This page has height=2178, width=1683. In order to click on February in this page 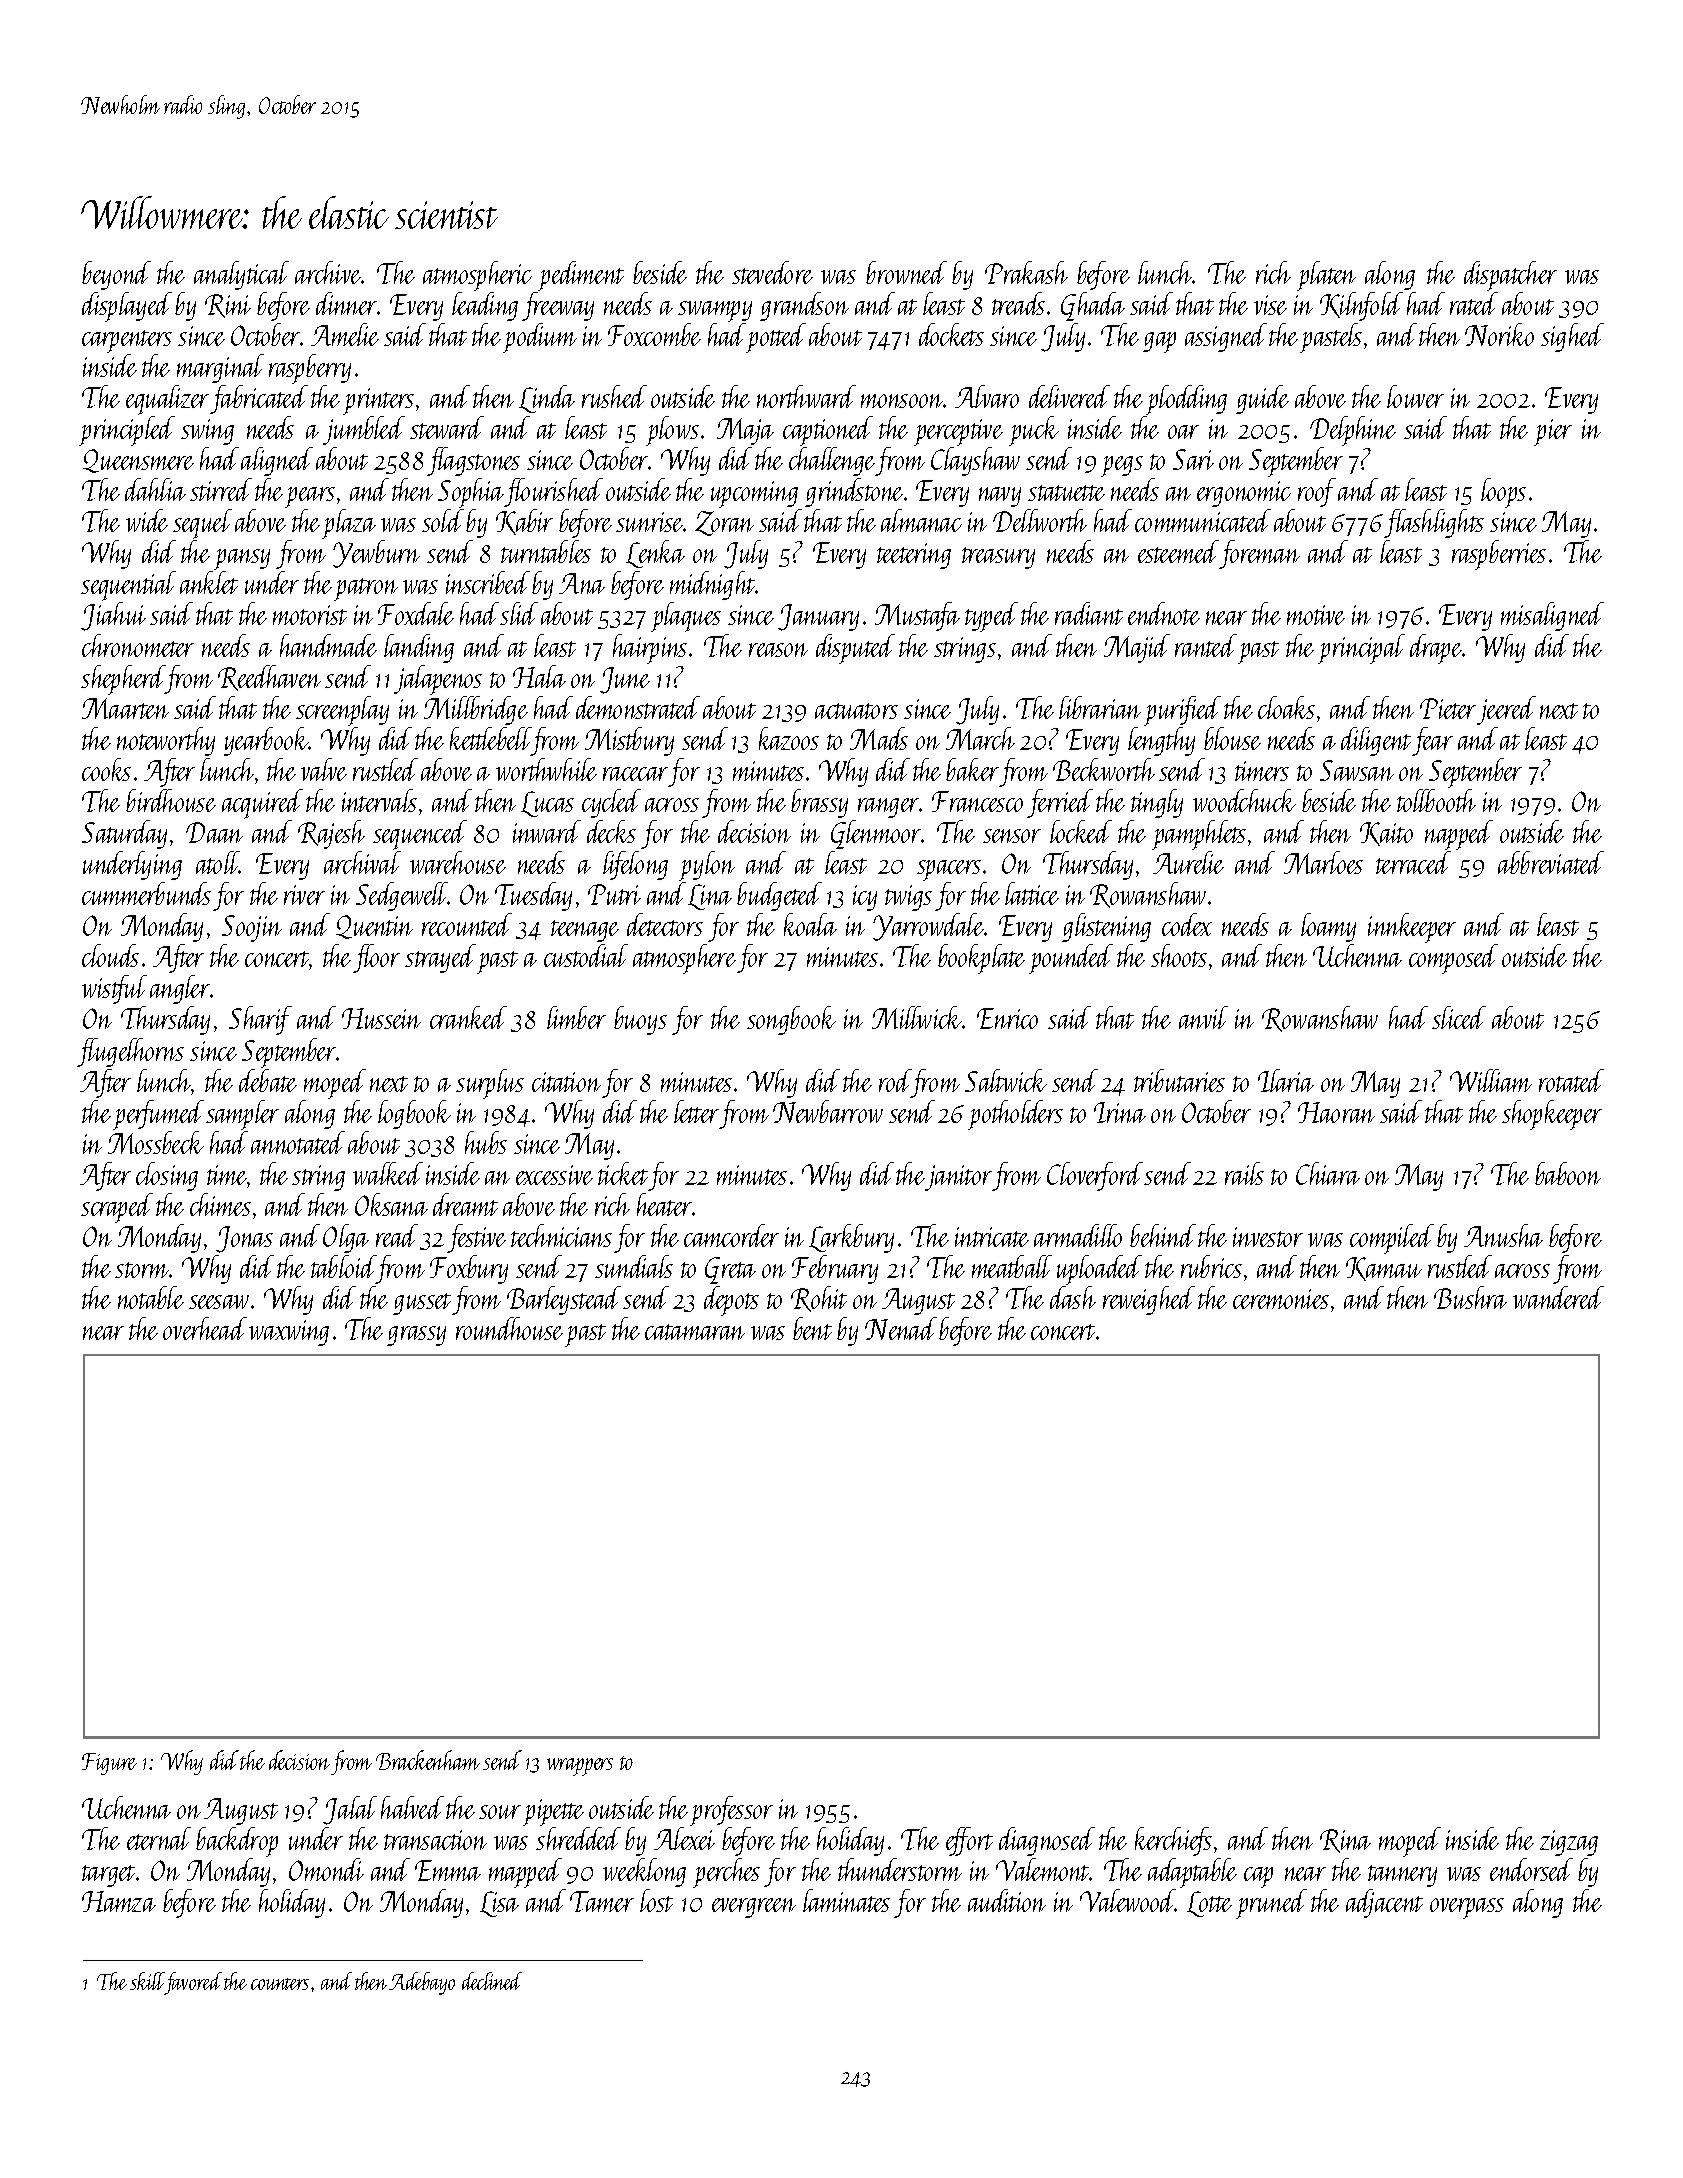, I will do `click(835, 1269)`.
